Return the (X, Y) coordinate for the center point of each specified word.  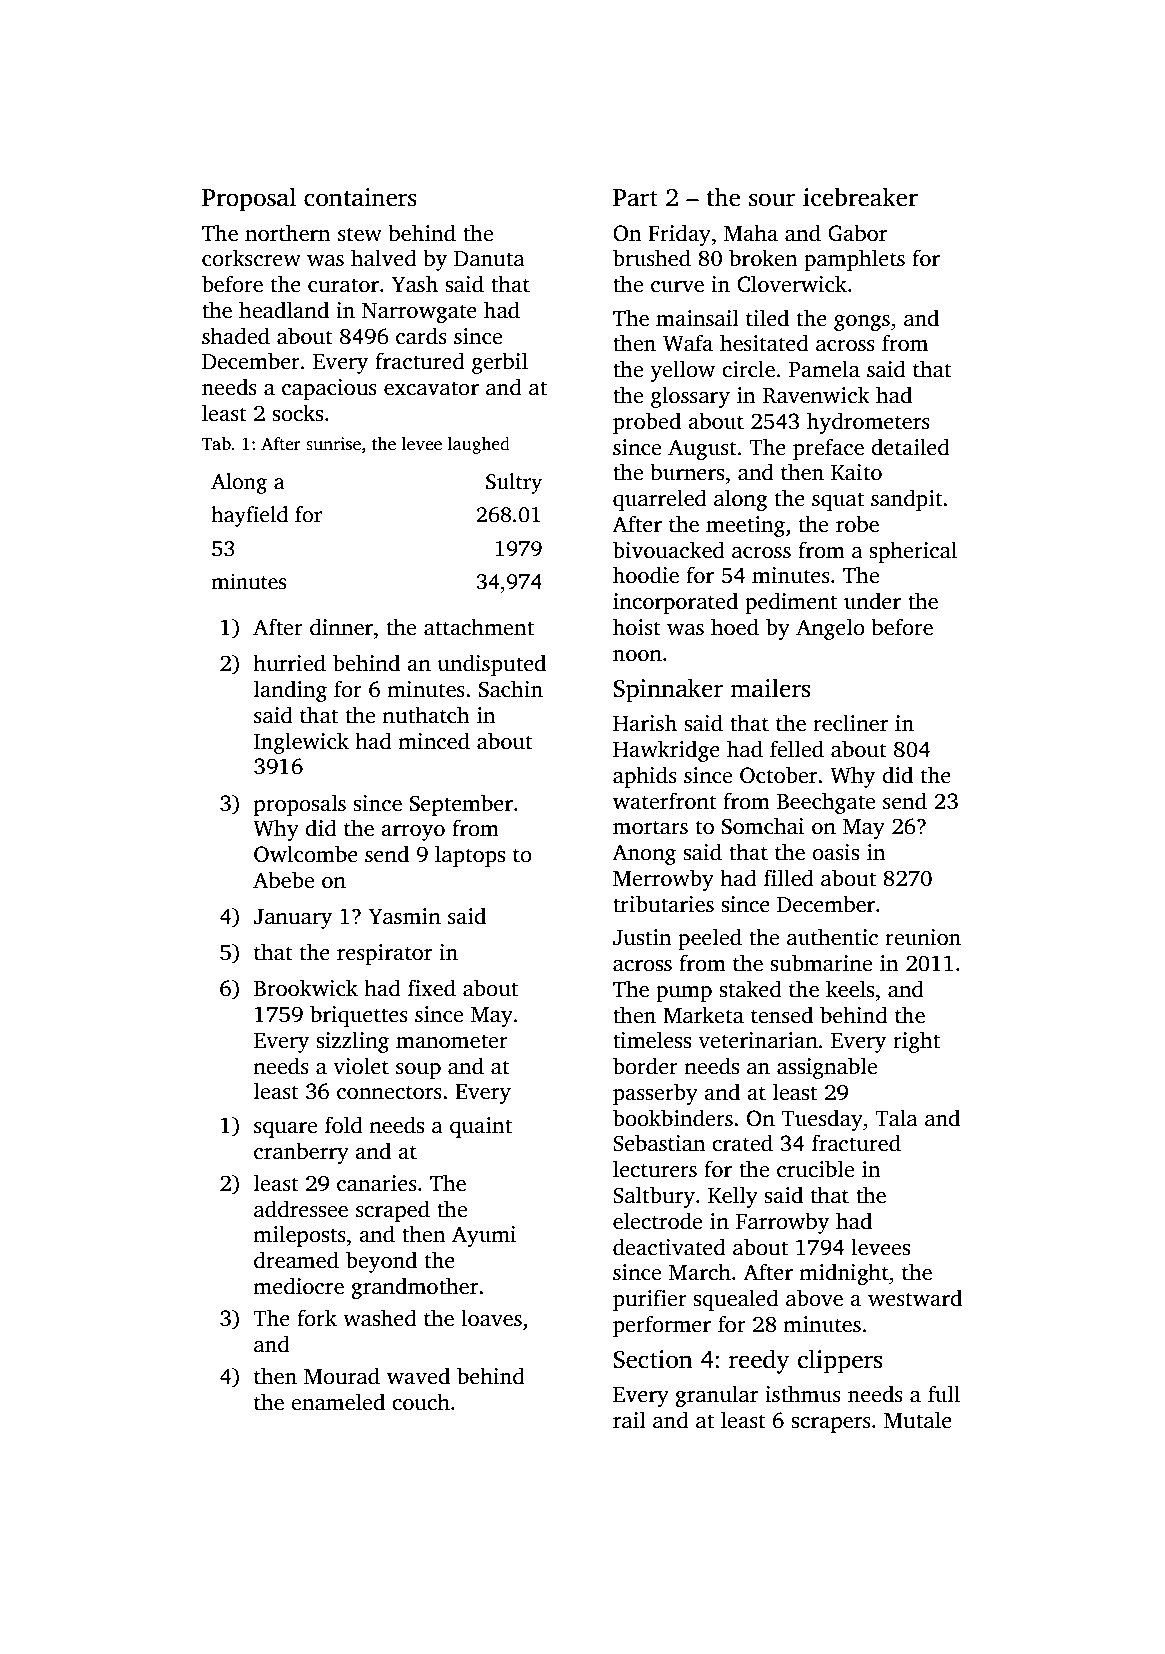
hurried (289, 663)
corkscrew (251, 258)
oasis (835, 852)
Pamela (824, 369)
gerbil (500, 363)
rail (629, 1420)
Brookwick (306, 988)
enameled (338, 1402)
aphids (645, 777)
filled (789, 878)
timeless (652, 1040)
